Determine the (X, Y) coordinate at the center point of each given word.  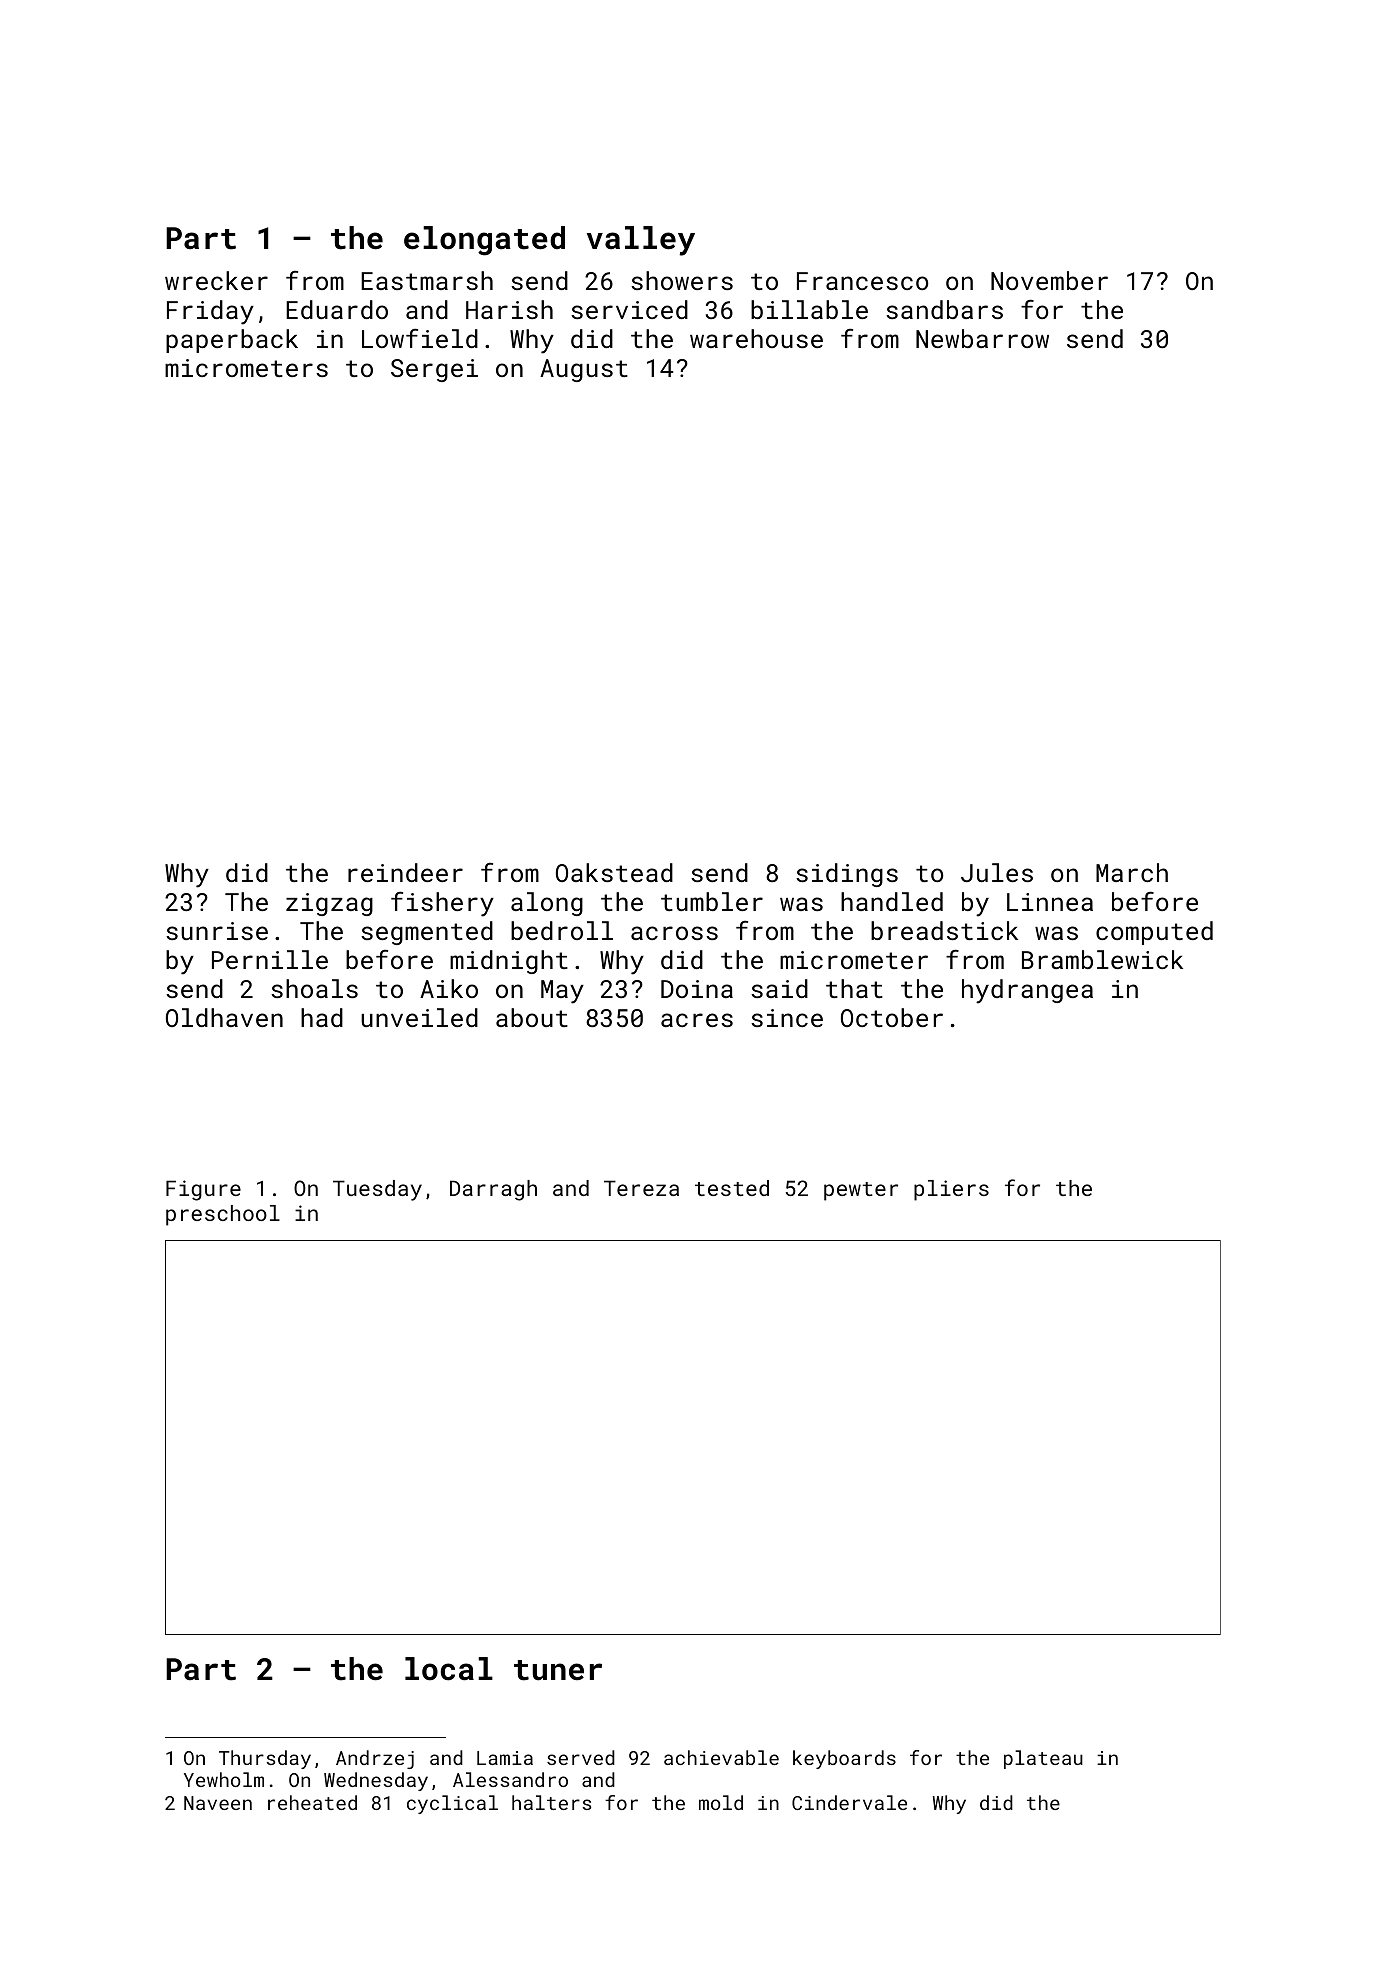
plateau (1043, 1759)
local (449, 1669)
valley (641, 241)
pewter (861, 1191)
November (1049, 280)
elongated (484, 241)
